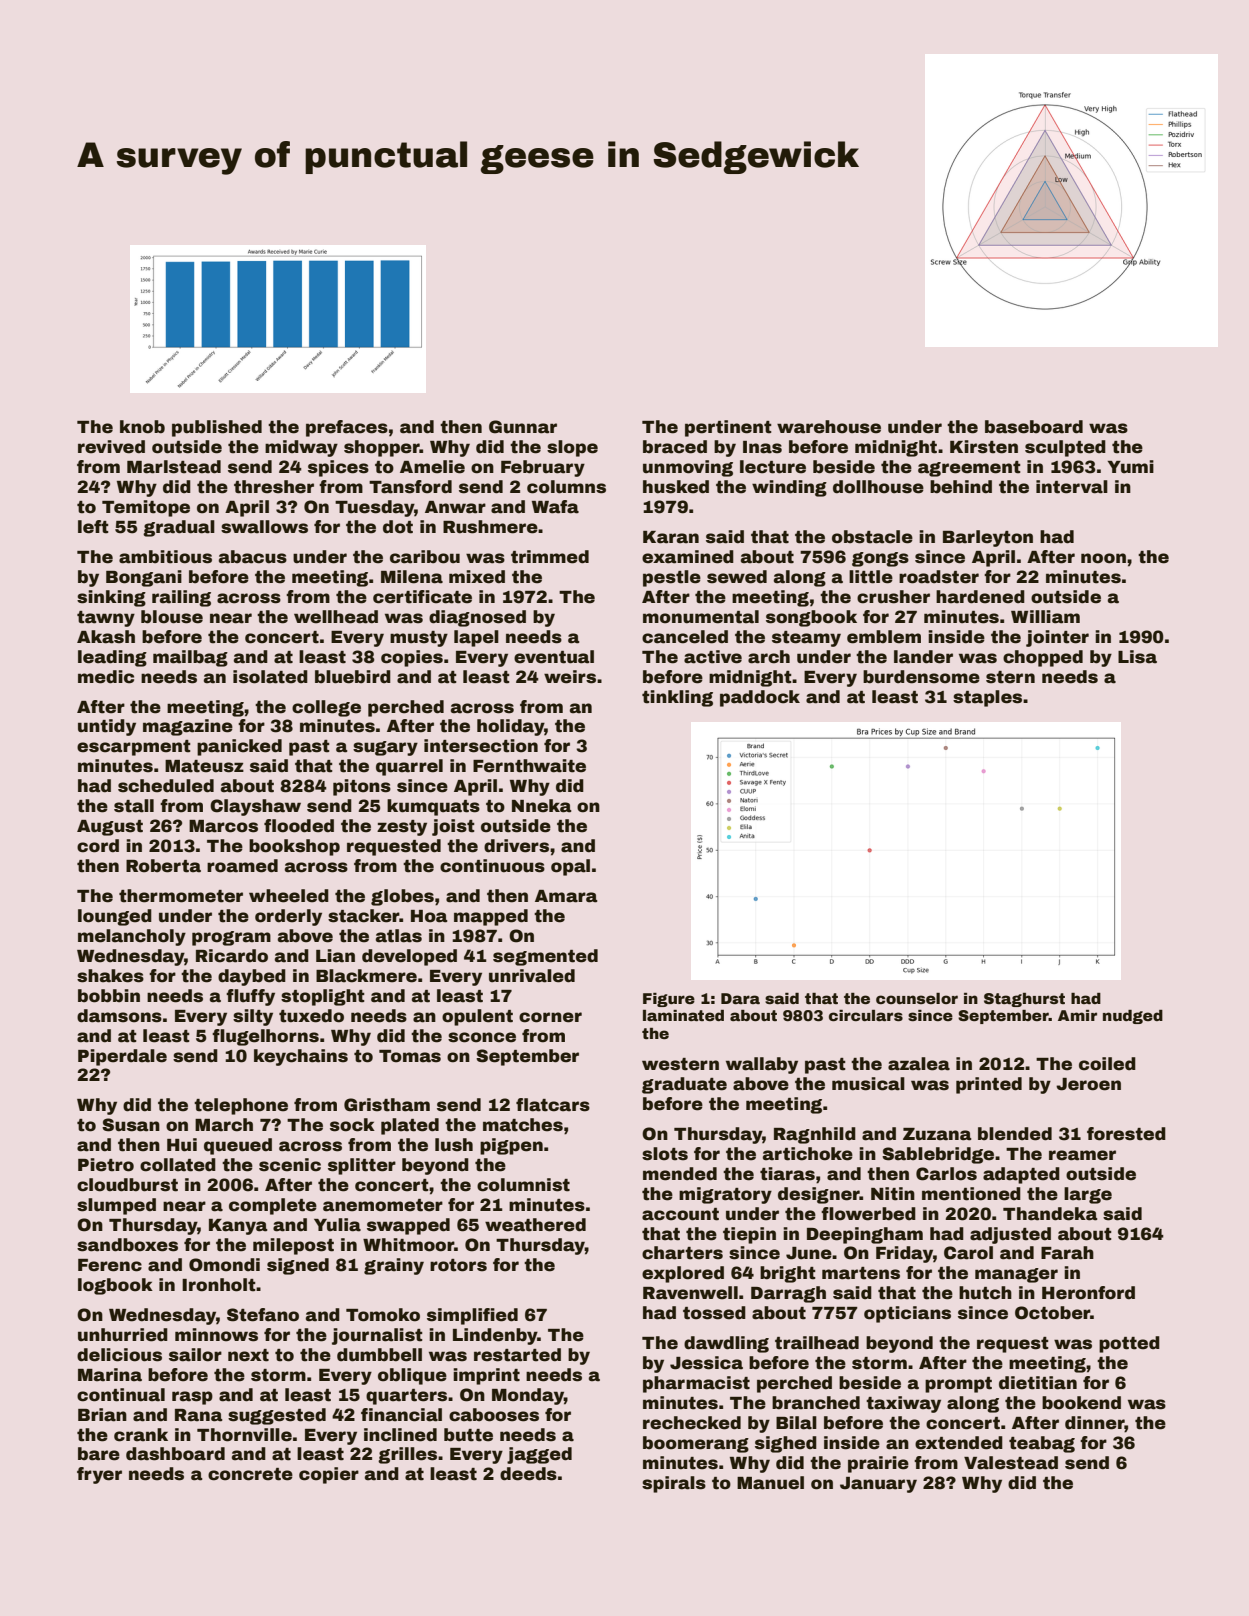  Describe the element at coordinates (517, 1355) in the screenshot. I see `restarted` at that location.
